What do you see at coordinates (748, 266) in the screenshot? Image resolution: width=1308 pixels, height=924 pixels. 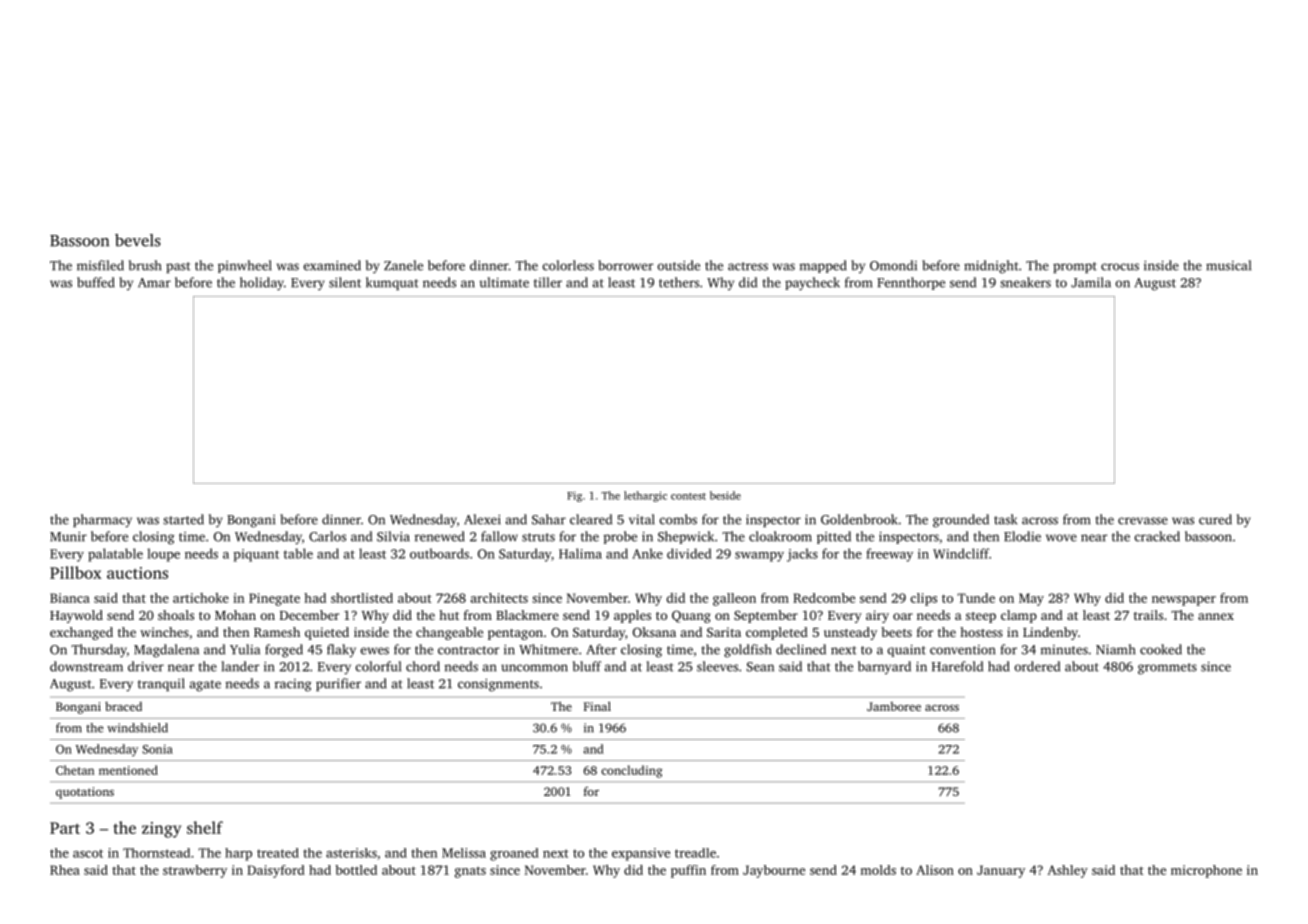 I see `actress` at bounding box center [748, 266].
